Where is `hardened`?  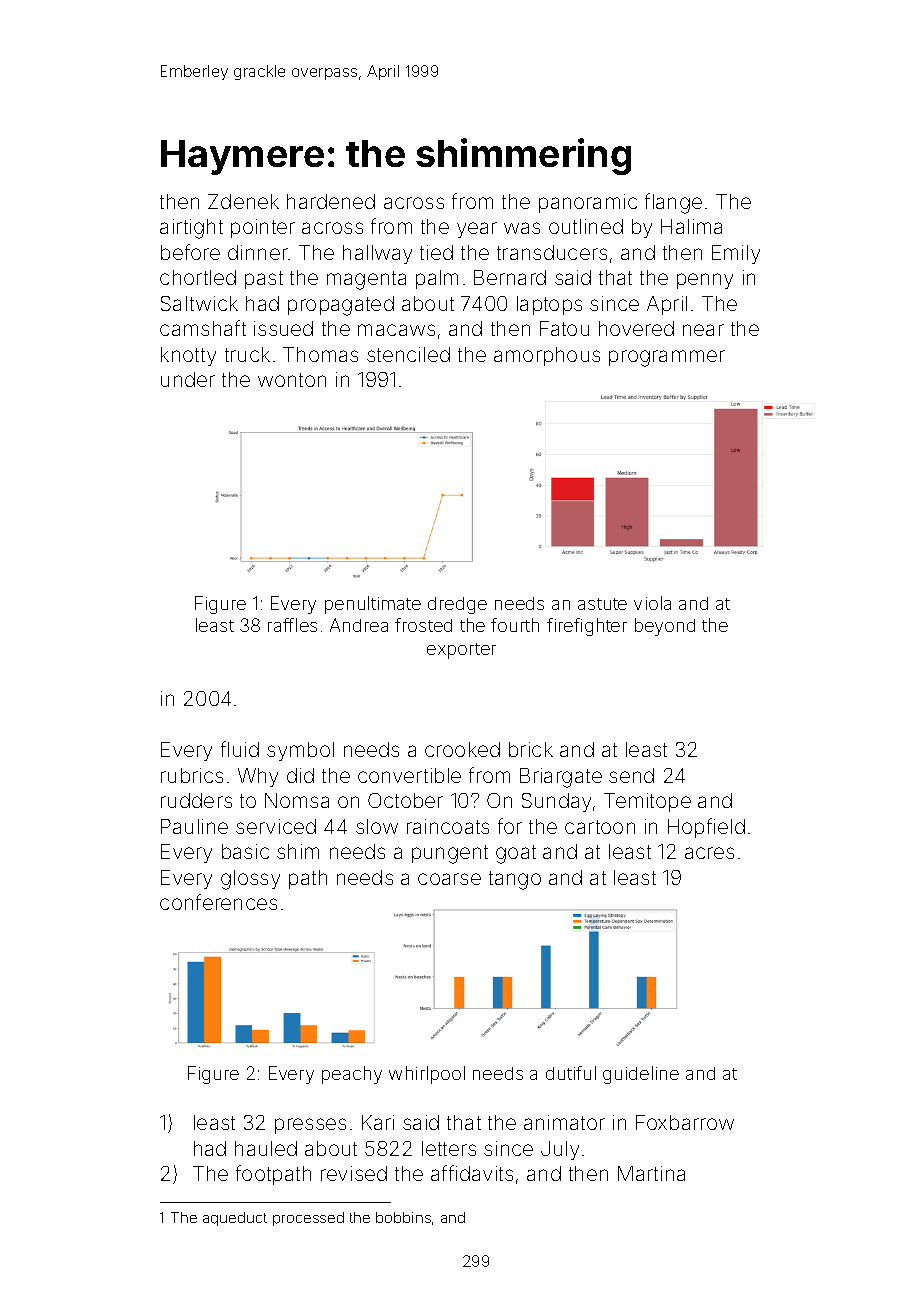
hardened is located at coordinates (331, 201).
